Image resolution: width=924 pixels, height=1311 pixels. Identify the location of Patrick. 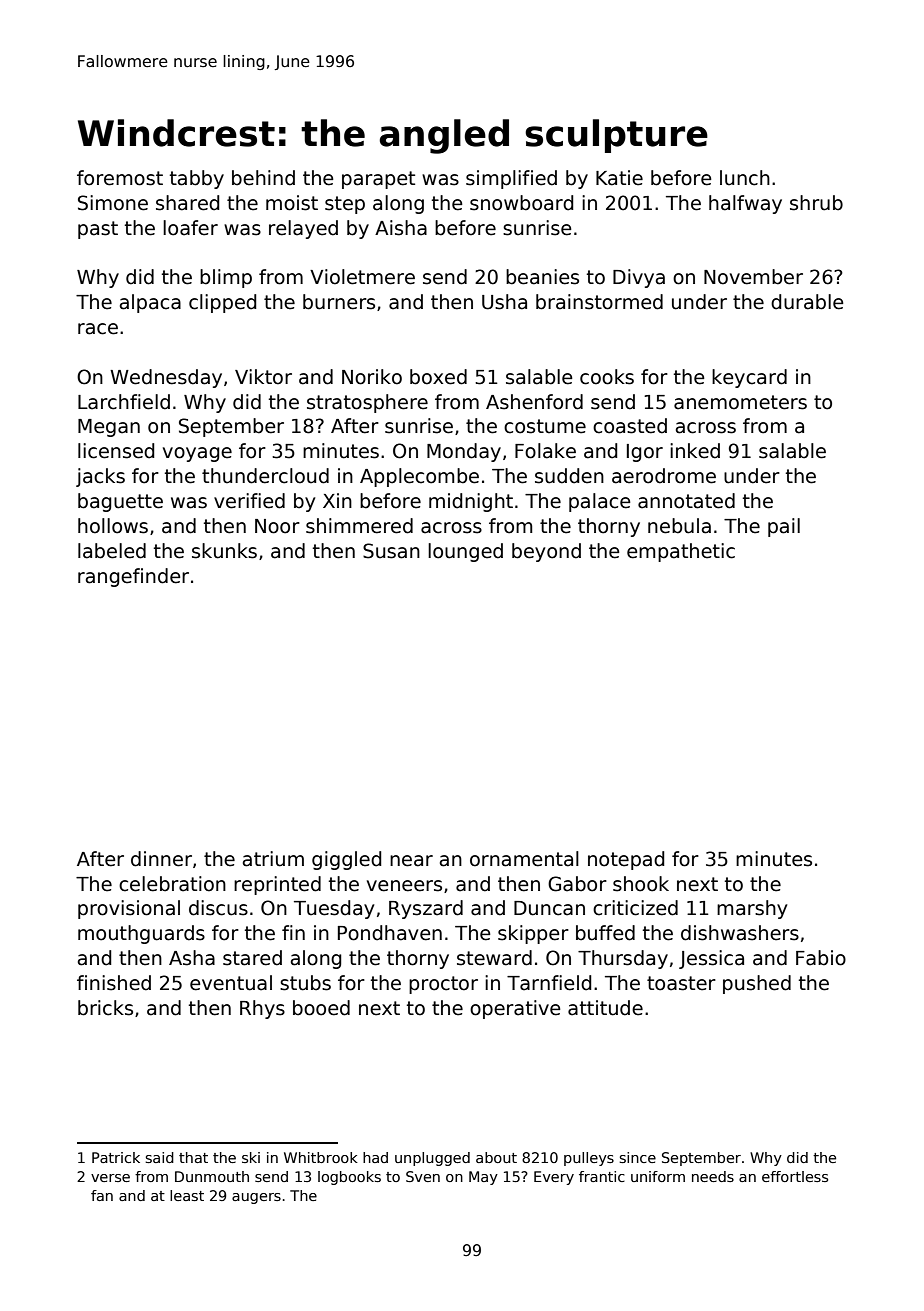
(116, 1157).
